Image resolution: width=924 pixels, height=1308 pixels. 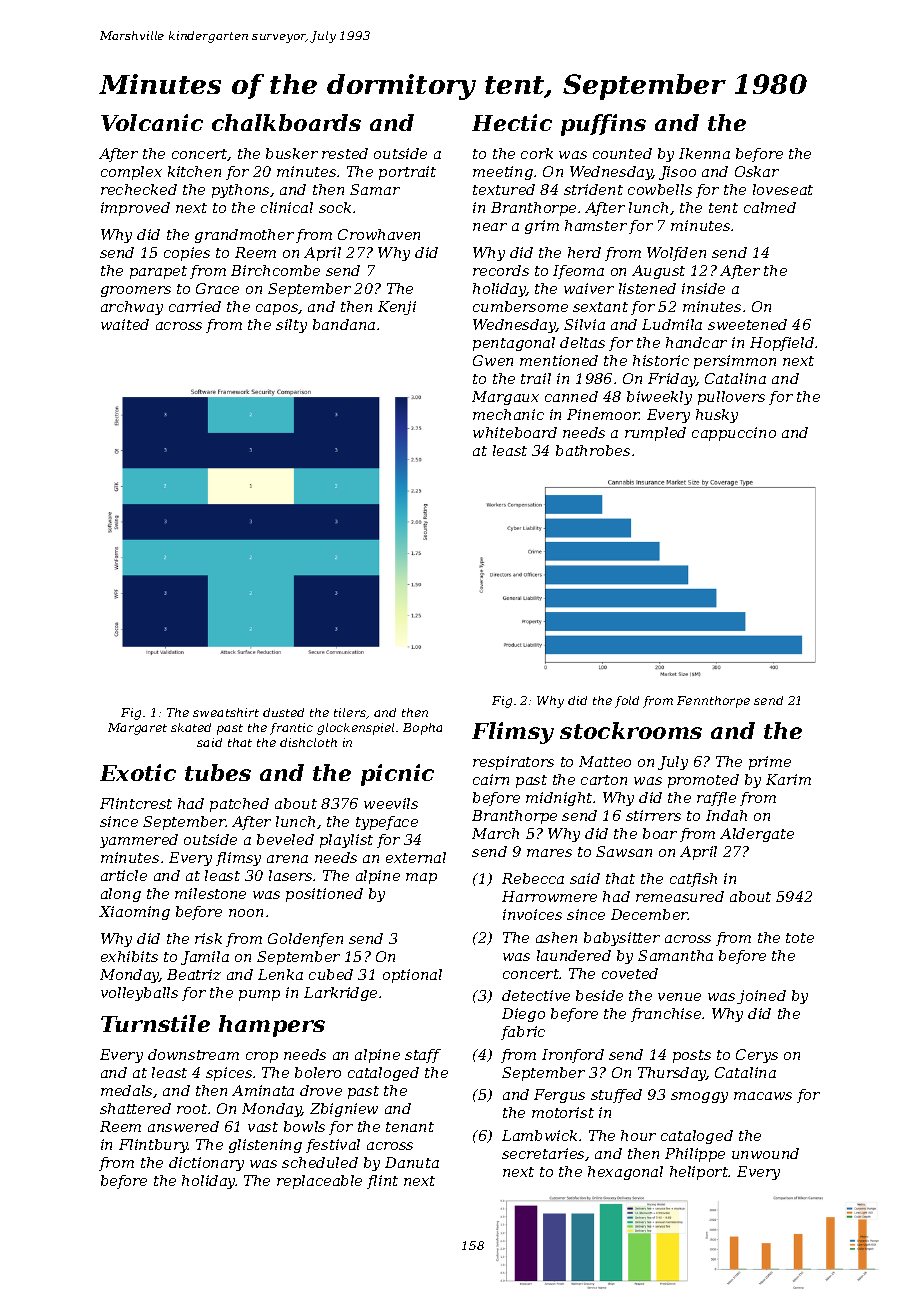 I want to click on cork, so click(x=537, y=153).
